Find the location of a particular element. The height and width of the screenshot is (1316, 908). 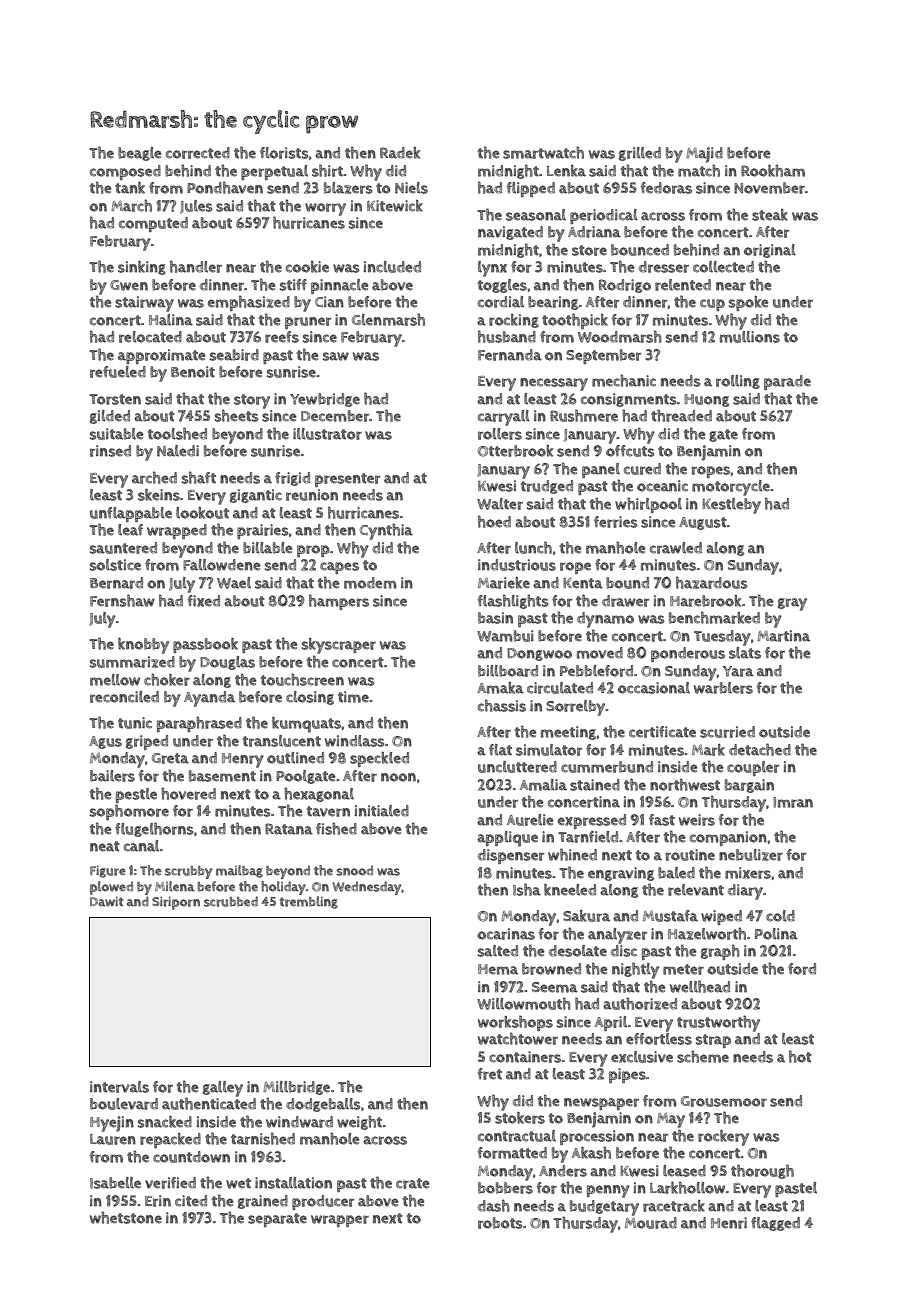

leaf is located at coordinates (130, 530).
